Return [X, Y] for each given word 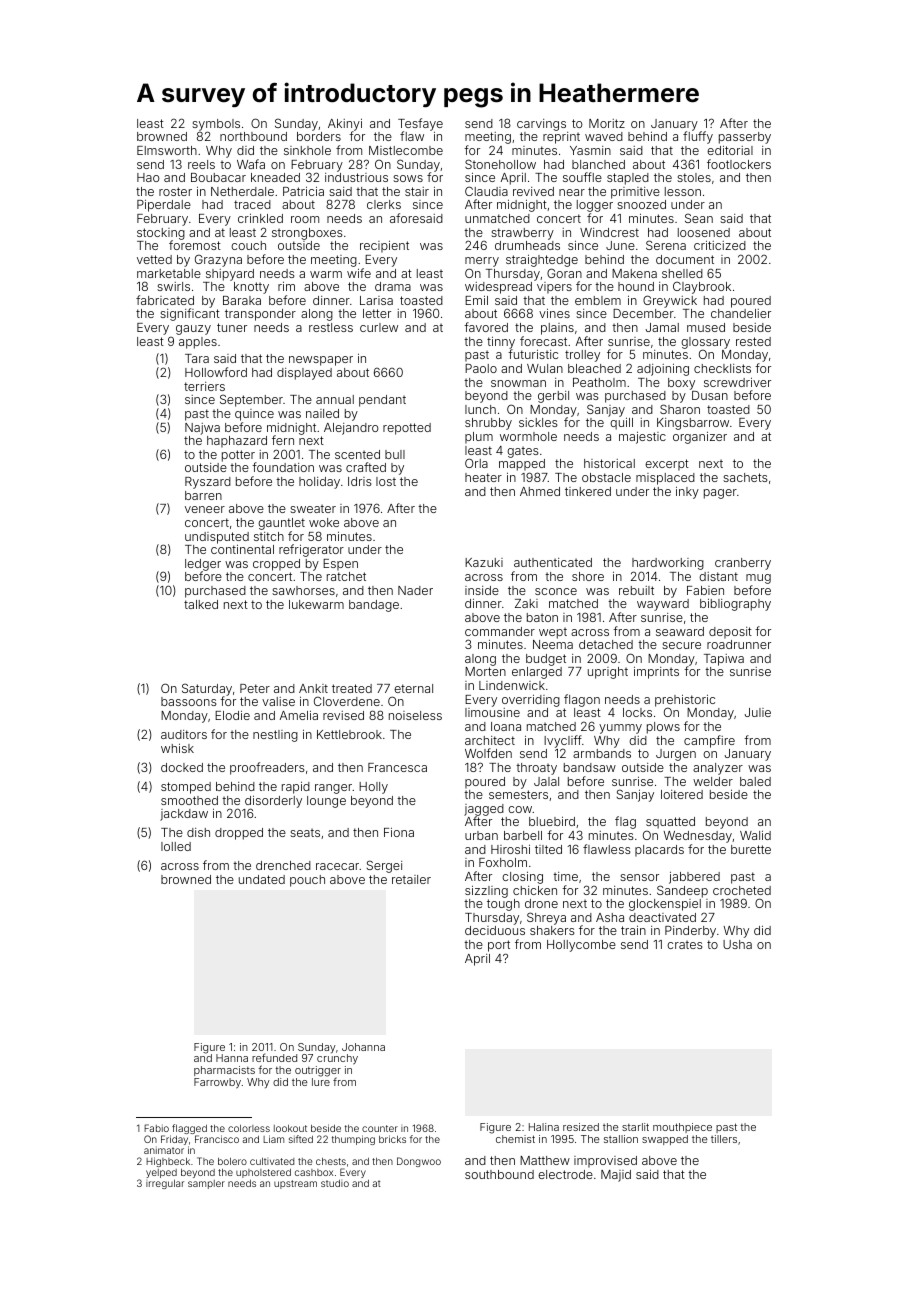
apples [198, 343]
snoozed [641, 204]
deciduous [495, 930]
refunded [274, 1057]
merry [482, 262]
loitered [682, 794]
